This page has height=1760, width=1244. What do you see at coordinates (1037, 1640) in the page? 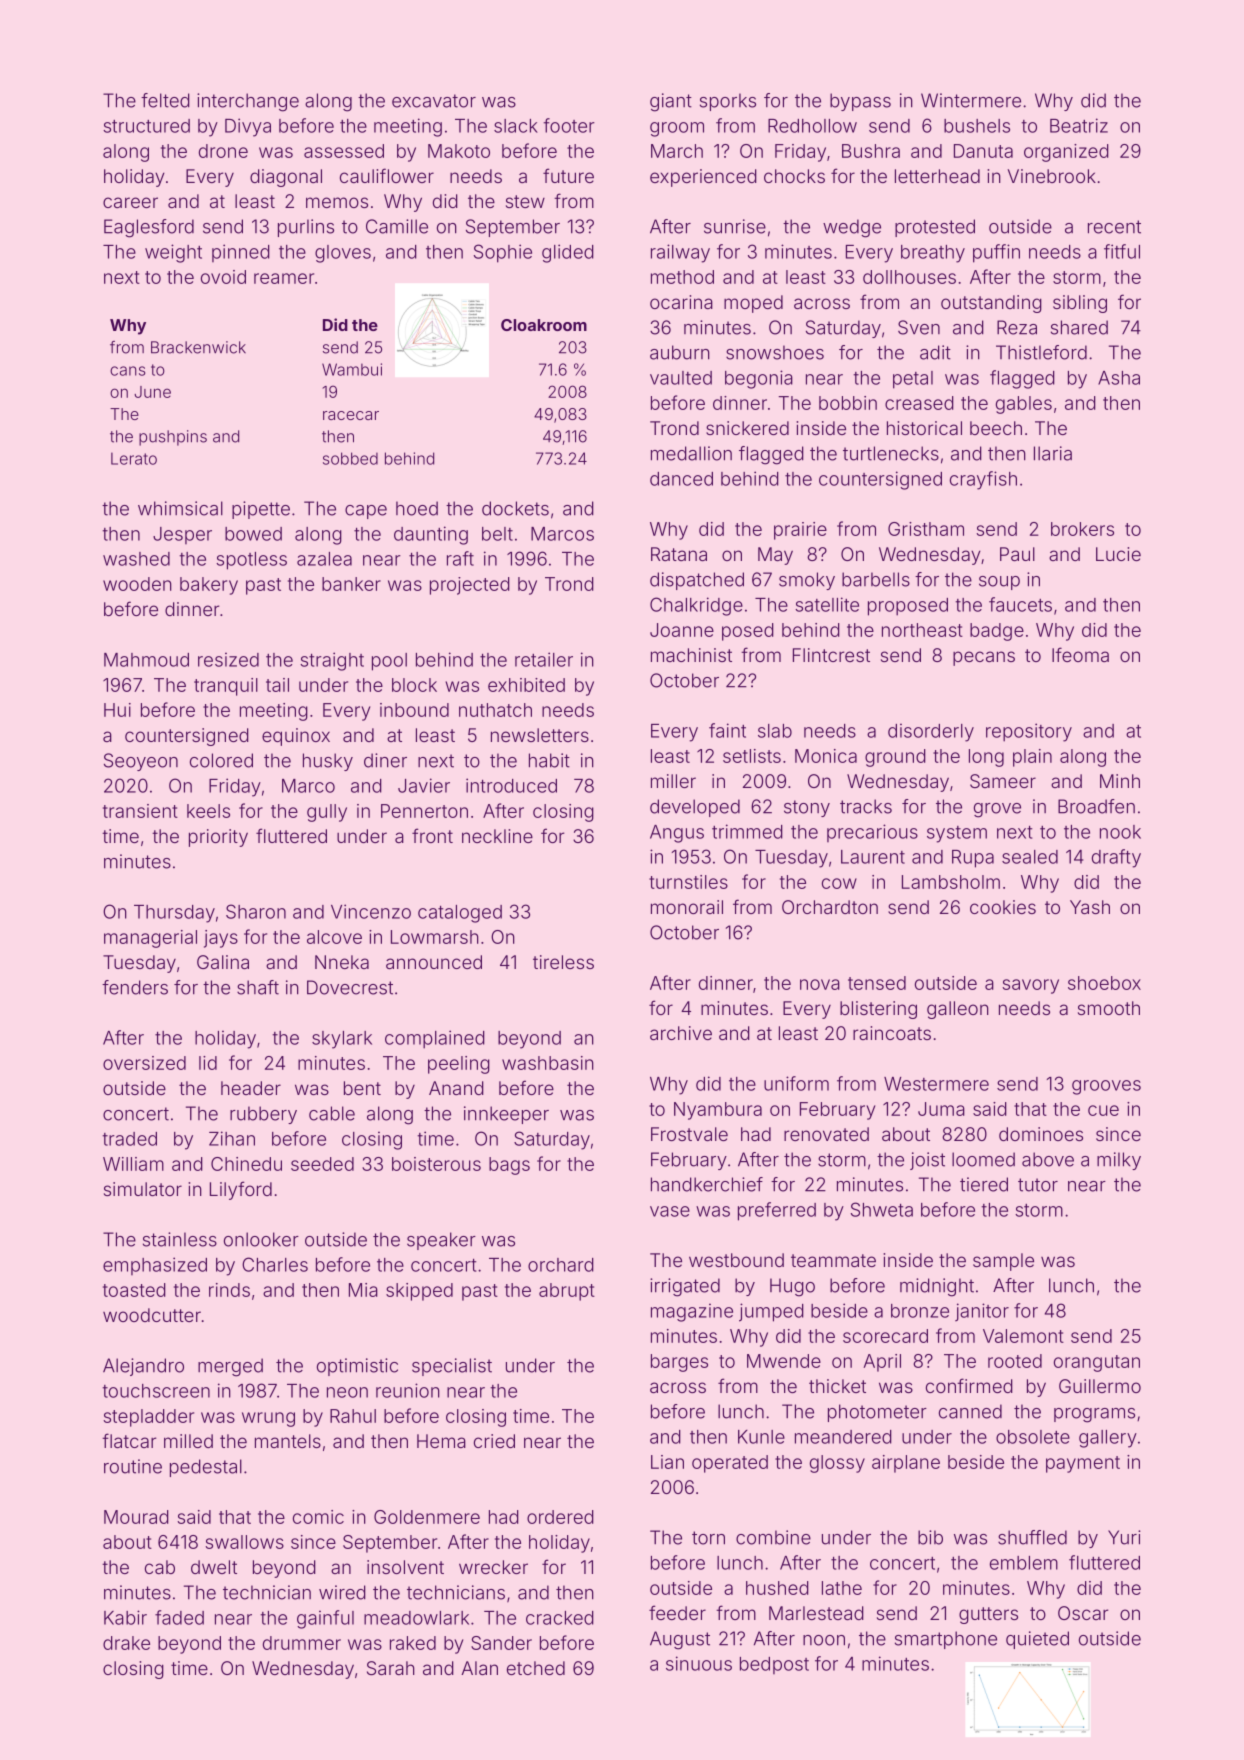
I see `quieted` at bounding box center [1037, 1640].
